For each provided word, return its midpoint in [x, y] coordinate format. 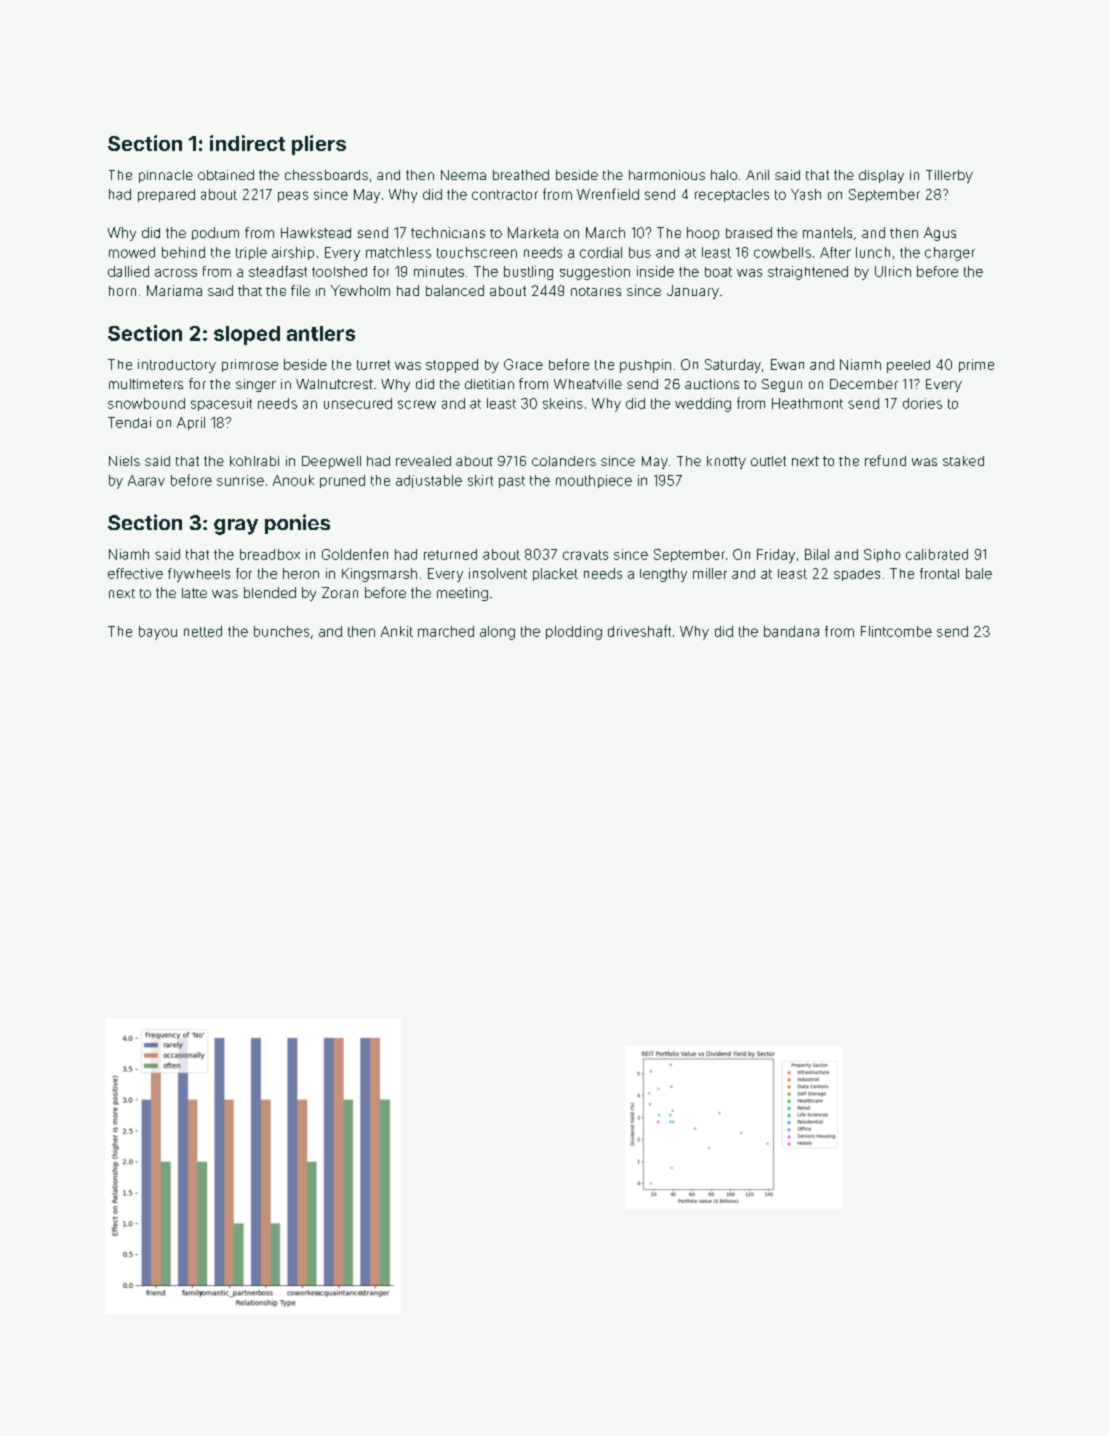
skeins [563, 403]
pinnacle [166, 176]
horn [122, 291]
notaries [596, 291]
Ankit [397, 631]
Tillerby [949, 176]
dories [922, 403]
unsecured [358, 403]
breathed [521, 175]
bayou [158, 633]
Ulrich [893, 271]
